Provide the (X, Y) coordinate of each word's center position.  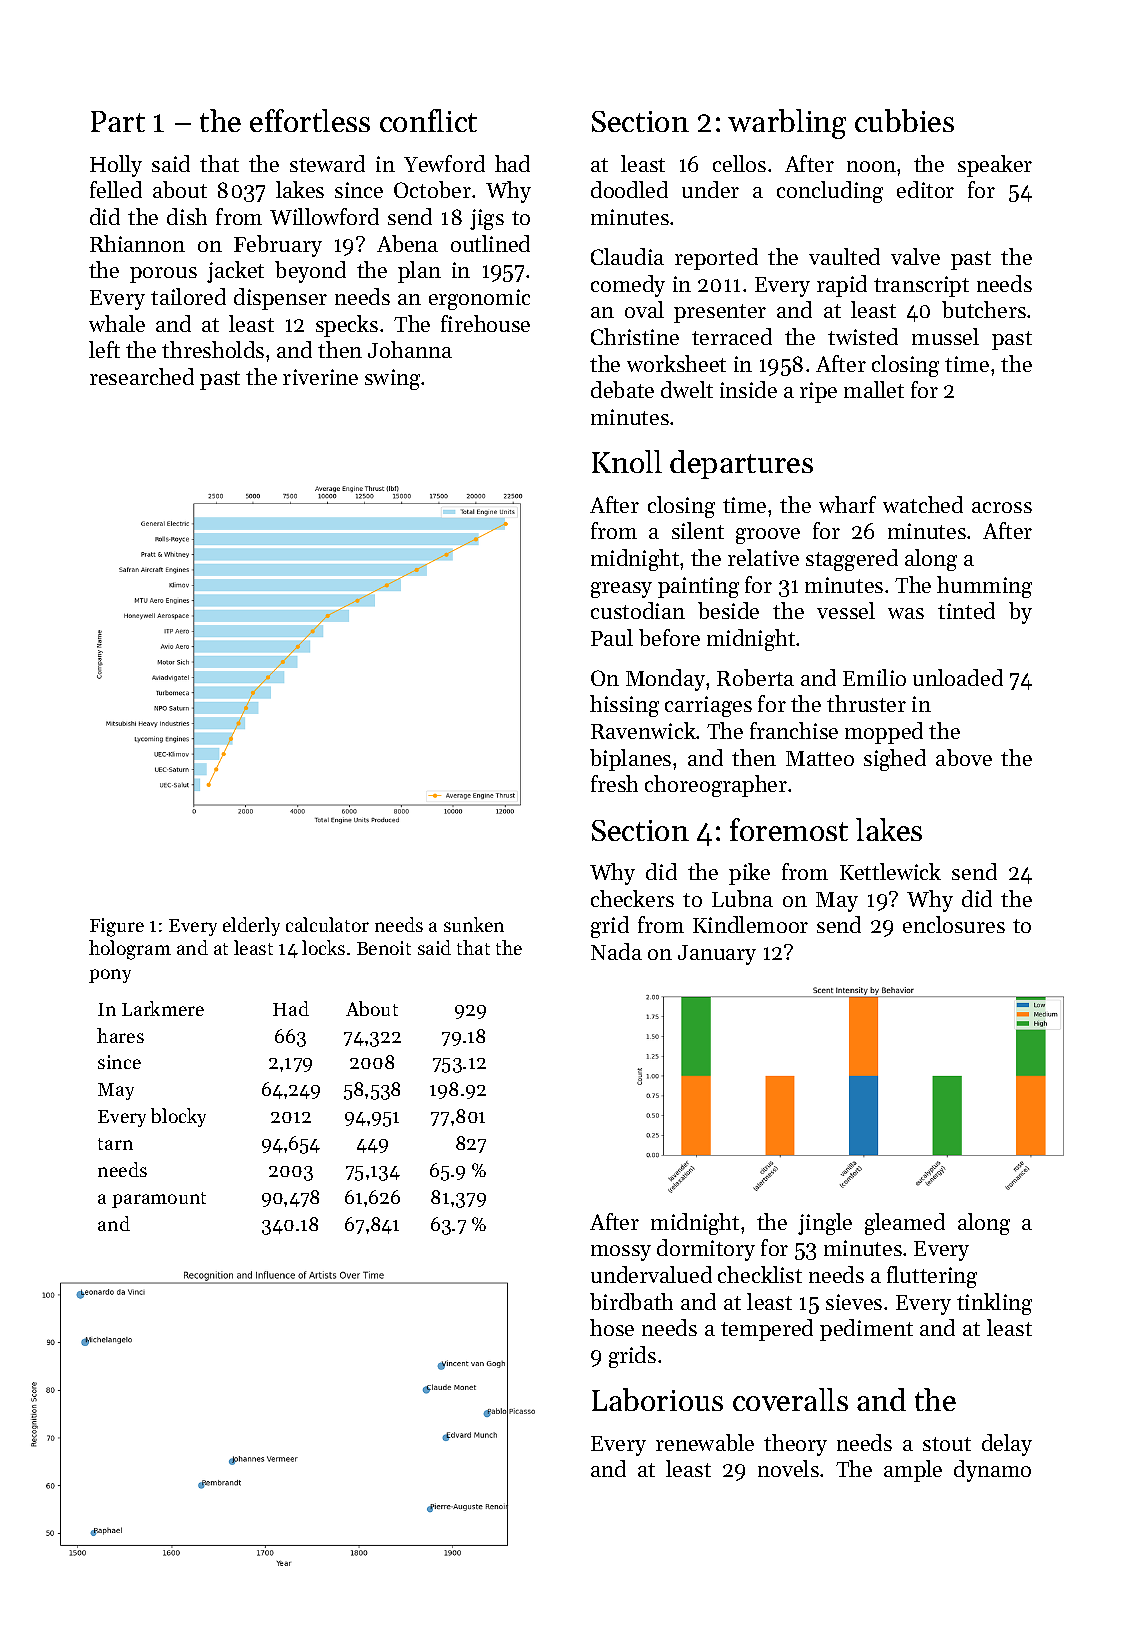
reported (716, 259)
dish (187, 216)
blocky (178, 1117)
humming (984, 587)
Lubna (742, 898)
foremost (789, 829)
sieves (854, 1302)
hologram (130, 950)
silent (698, 530)
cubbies (904, 120)
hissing (624, 706)
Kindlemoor (750, 924)
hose (612, 1327)
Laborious (657, 1399)
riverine (320, 377)
